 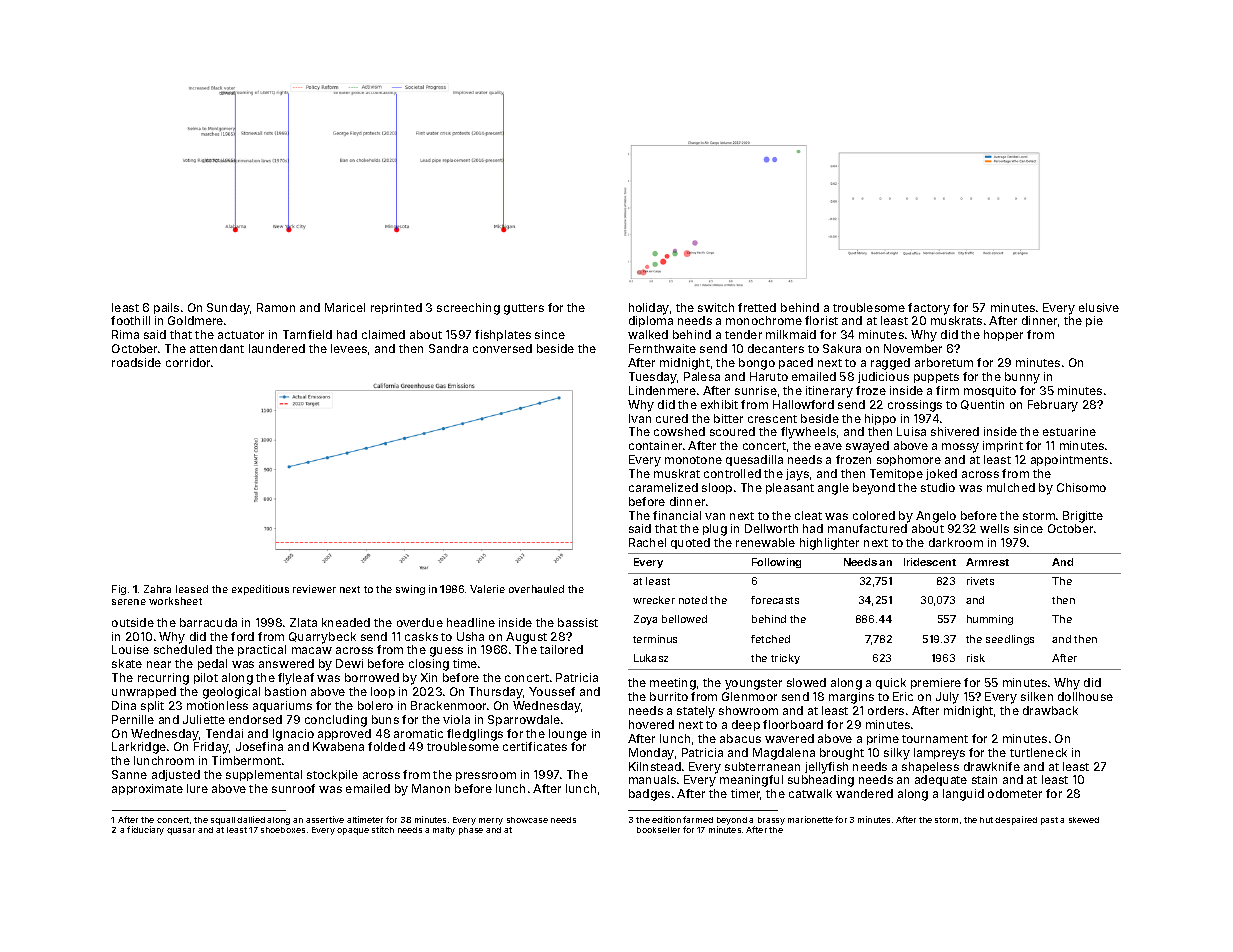 I want to click on squall, so click(x=223, y=821).
